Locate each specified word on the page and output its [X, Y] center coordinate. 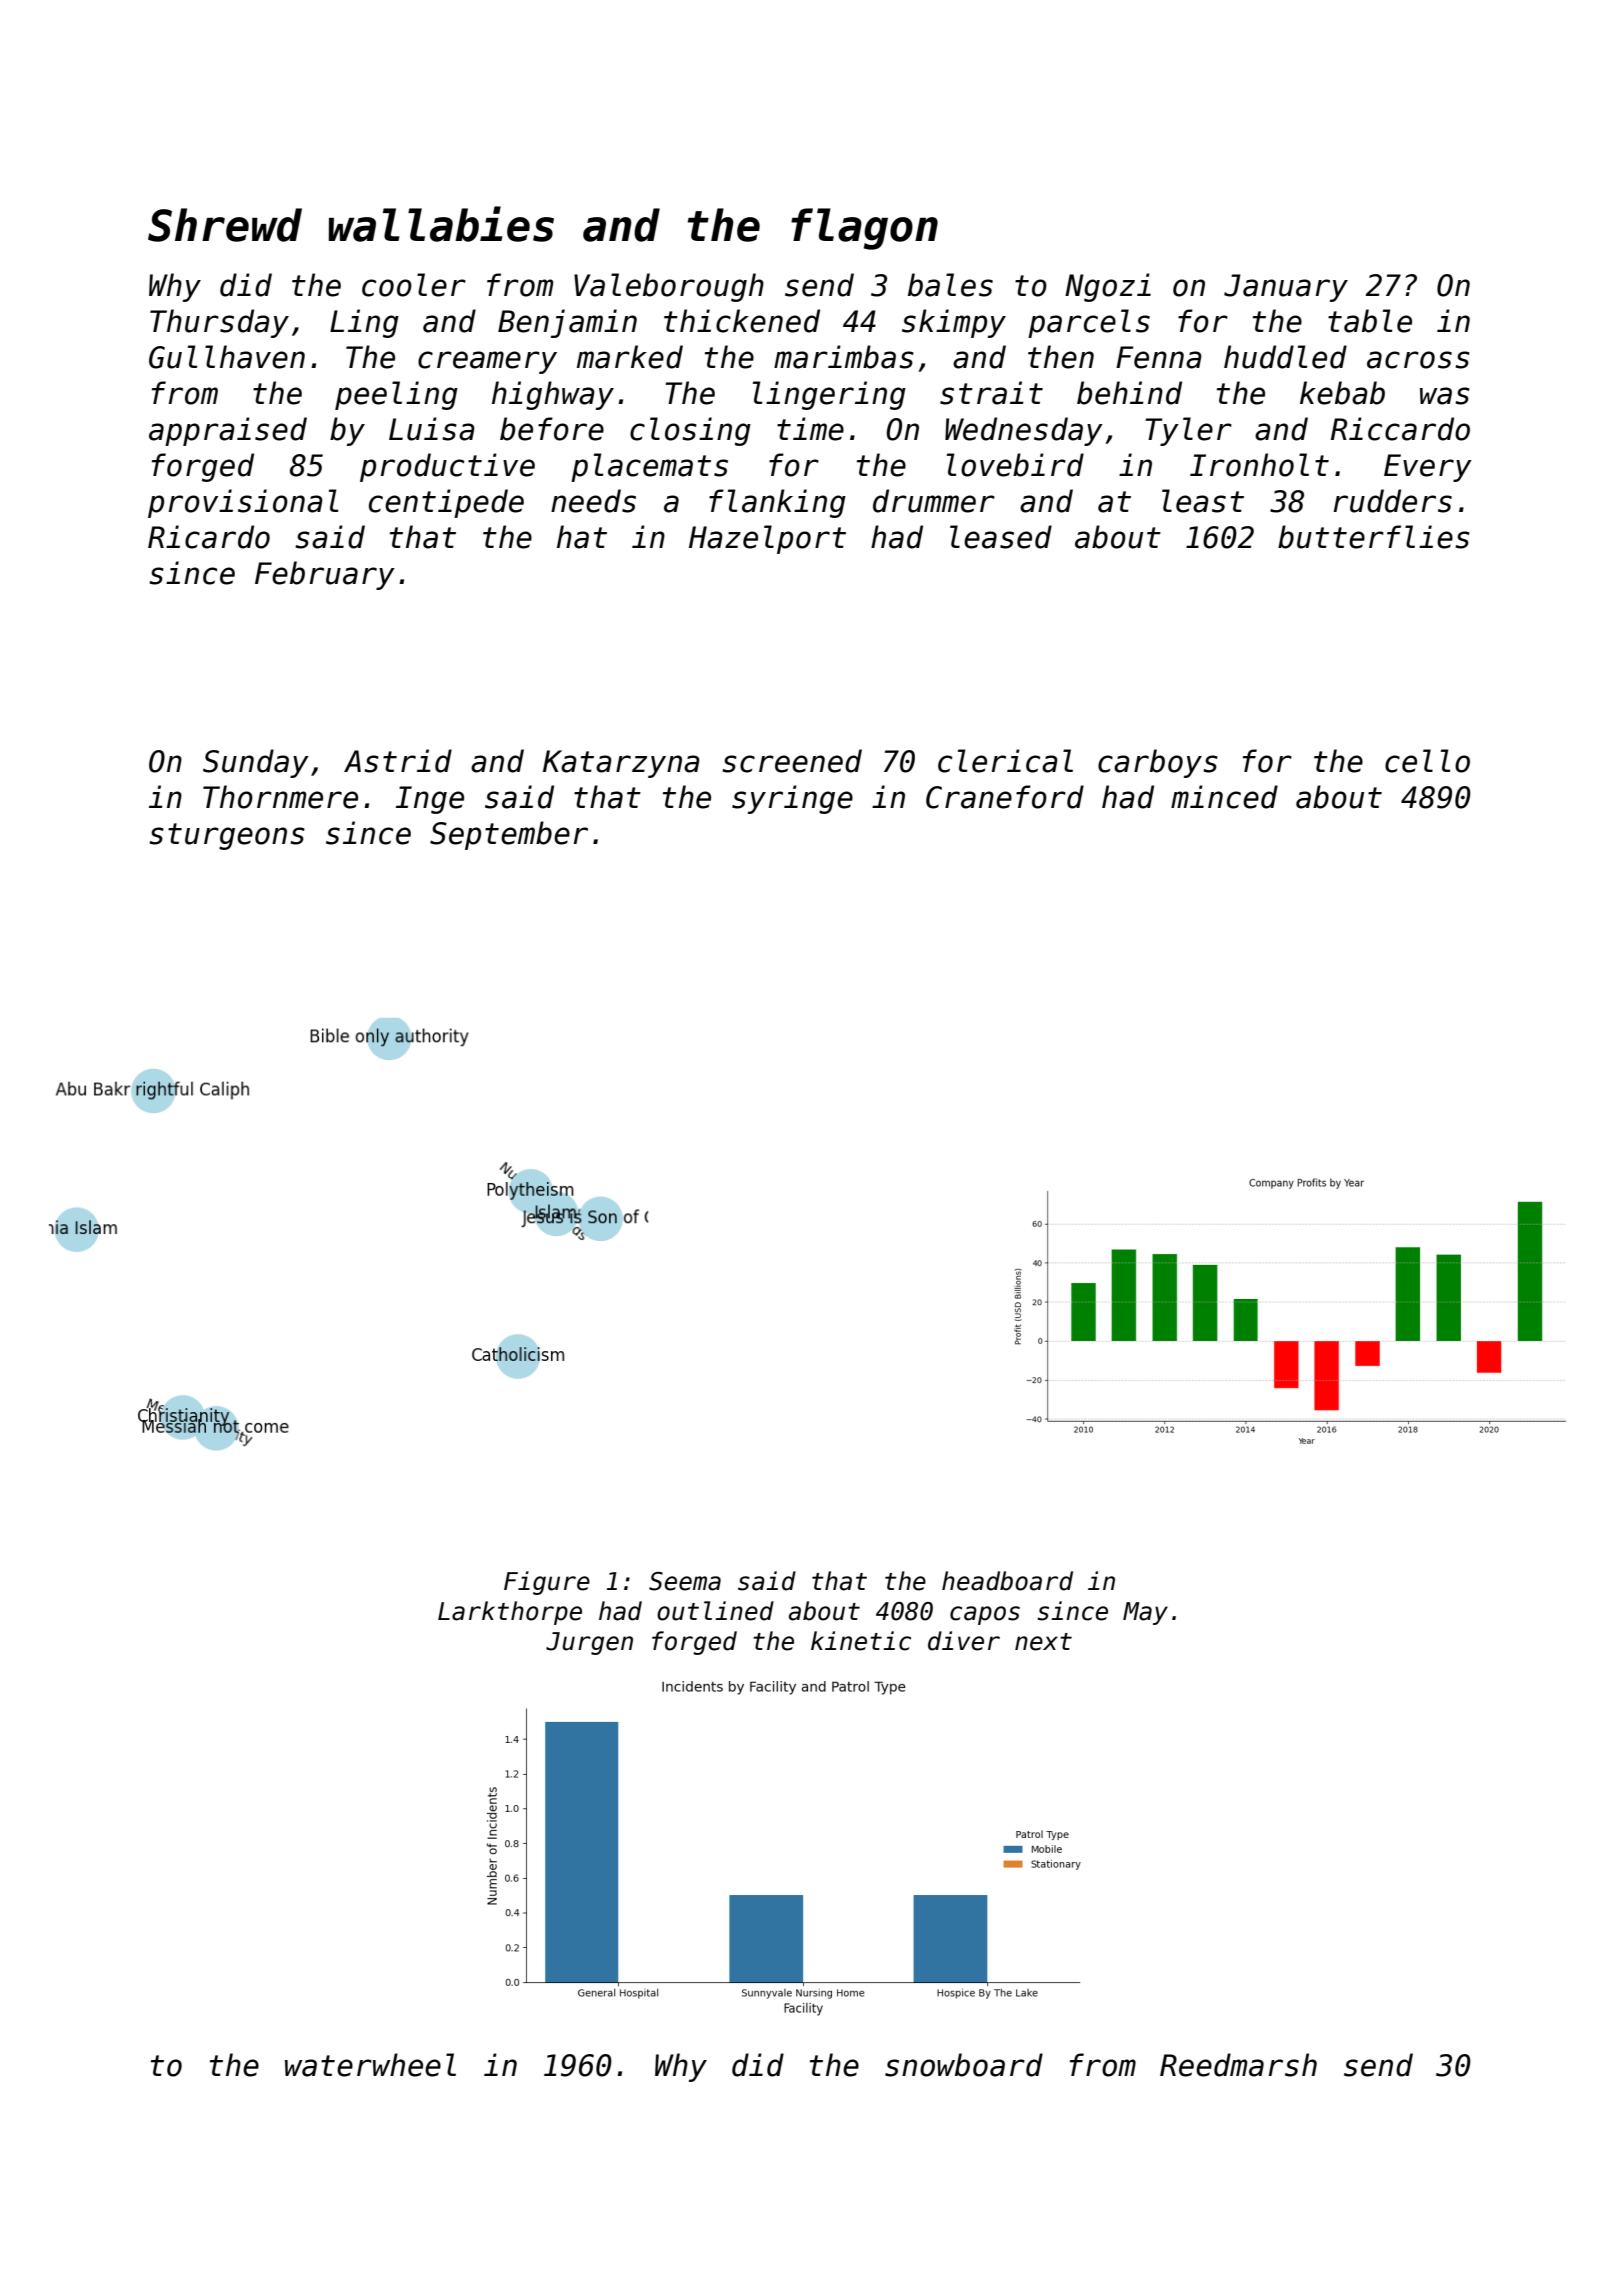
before [552, 429]
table [1370, 321]
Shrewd [225, 225]
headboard [1007, 1581]
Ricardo [209, 537]
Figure [547, 1583]
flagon [864, 229]
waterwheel [370, 2065]
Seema [685, 1581]
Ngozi [1108, 287]
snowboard [964, 2065]
